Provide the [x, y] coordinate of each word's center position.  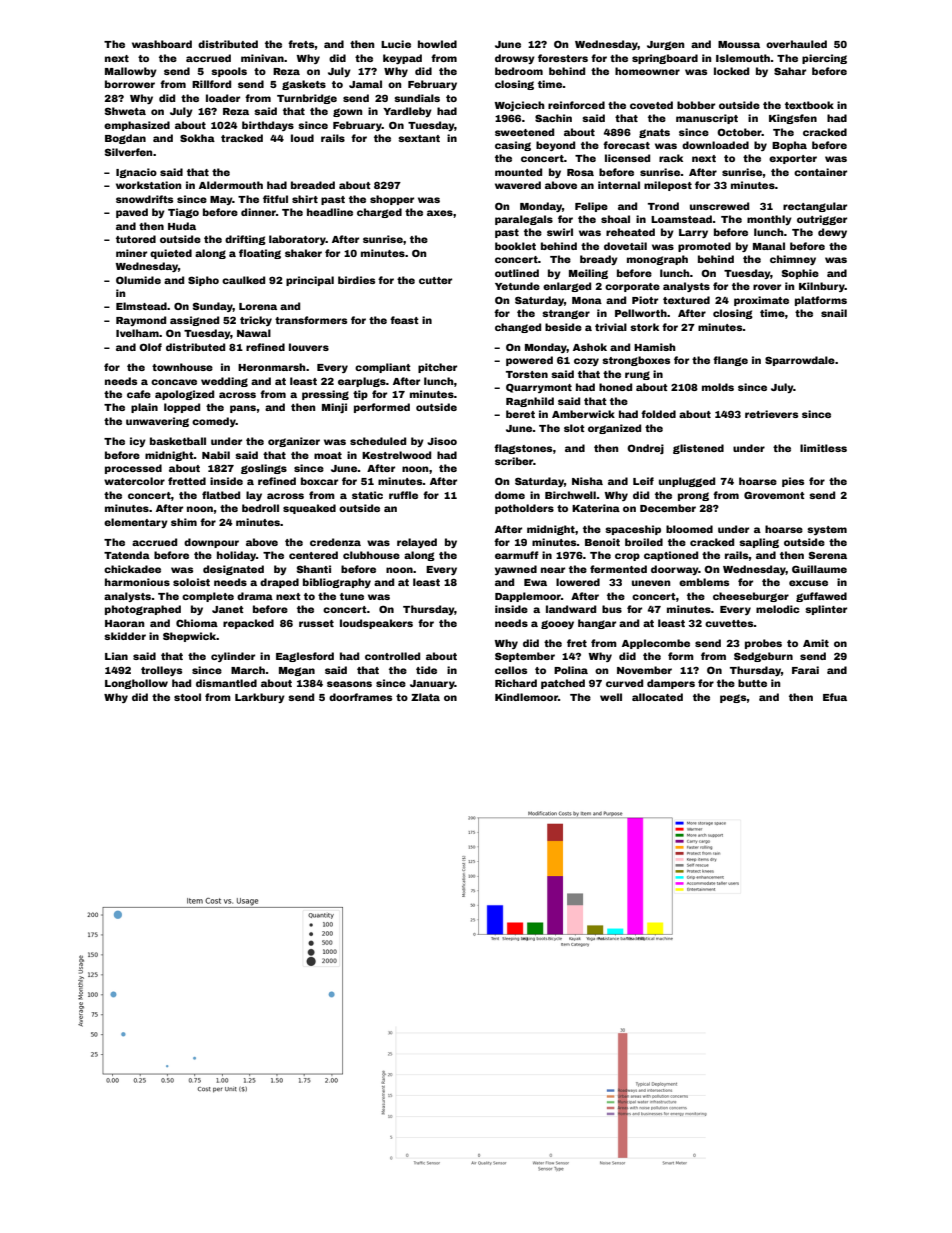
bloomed [689, 529]
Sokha [197, 138]
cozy [586, 362]
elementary [136, 523]
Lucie [396, 44]
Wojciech [519, 106]
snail [834, 313]
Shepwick [190, 637]
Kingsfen [793, 119]
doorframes [360, 697]
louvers [309, 347]
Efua [835, 697]
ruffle [403, 495]
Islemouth [743, 58]
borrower [130, 84]
